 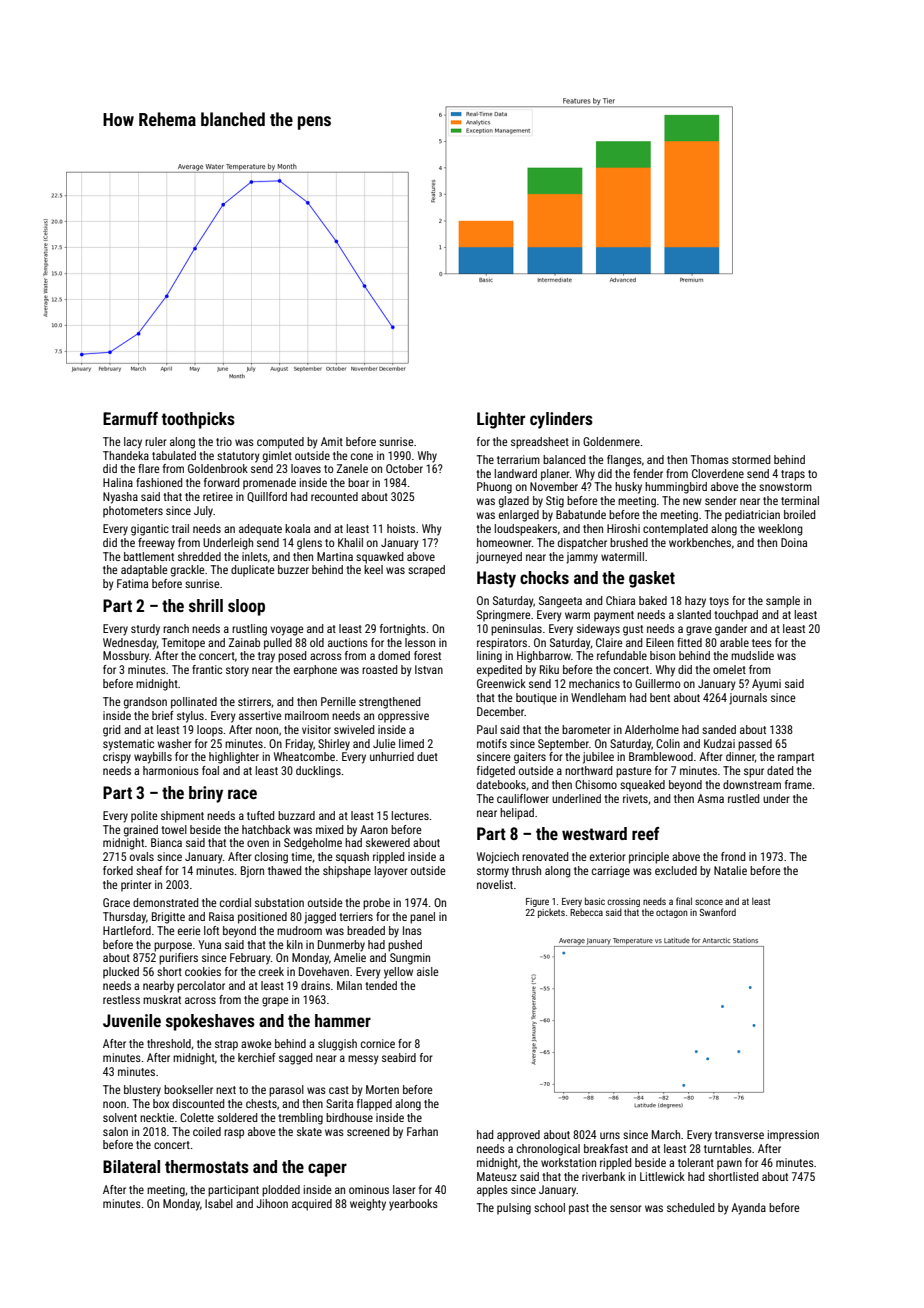 I want to click on Quillford, so click(x=267, y=497).
